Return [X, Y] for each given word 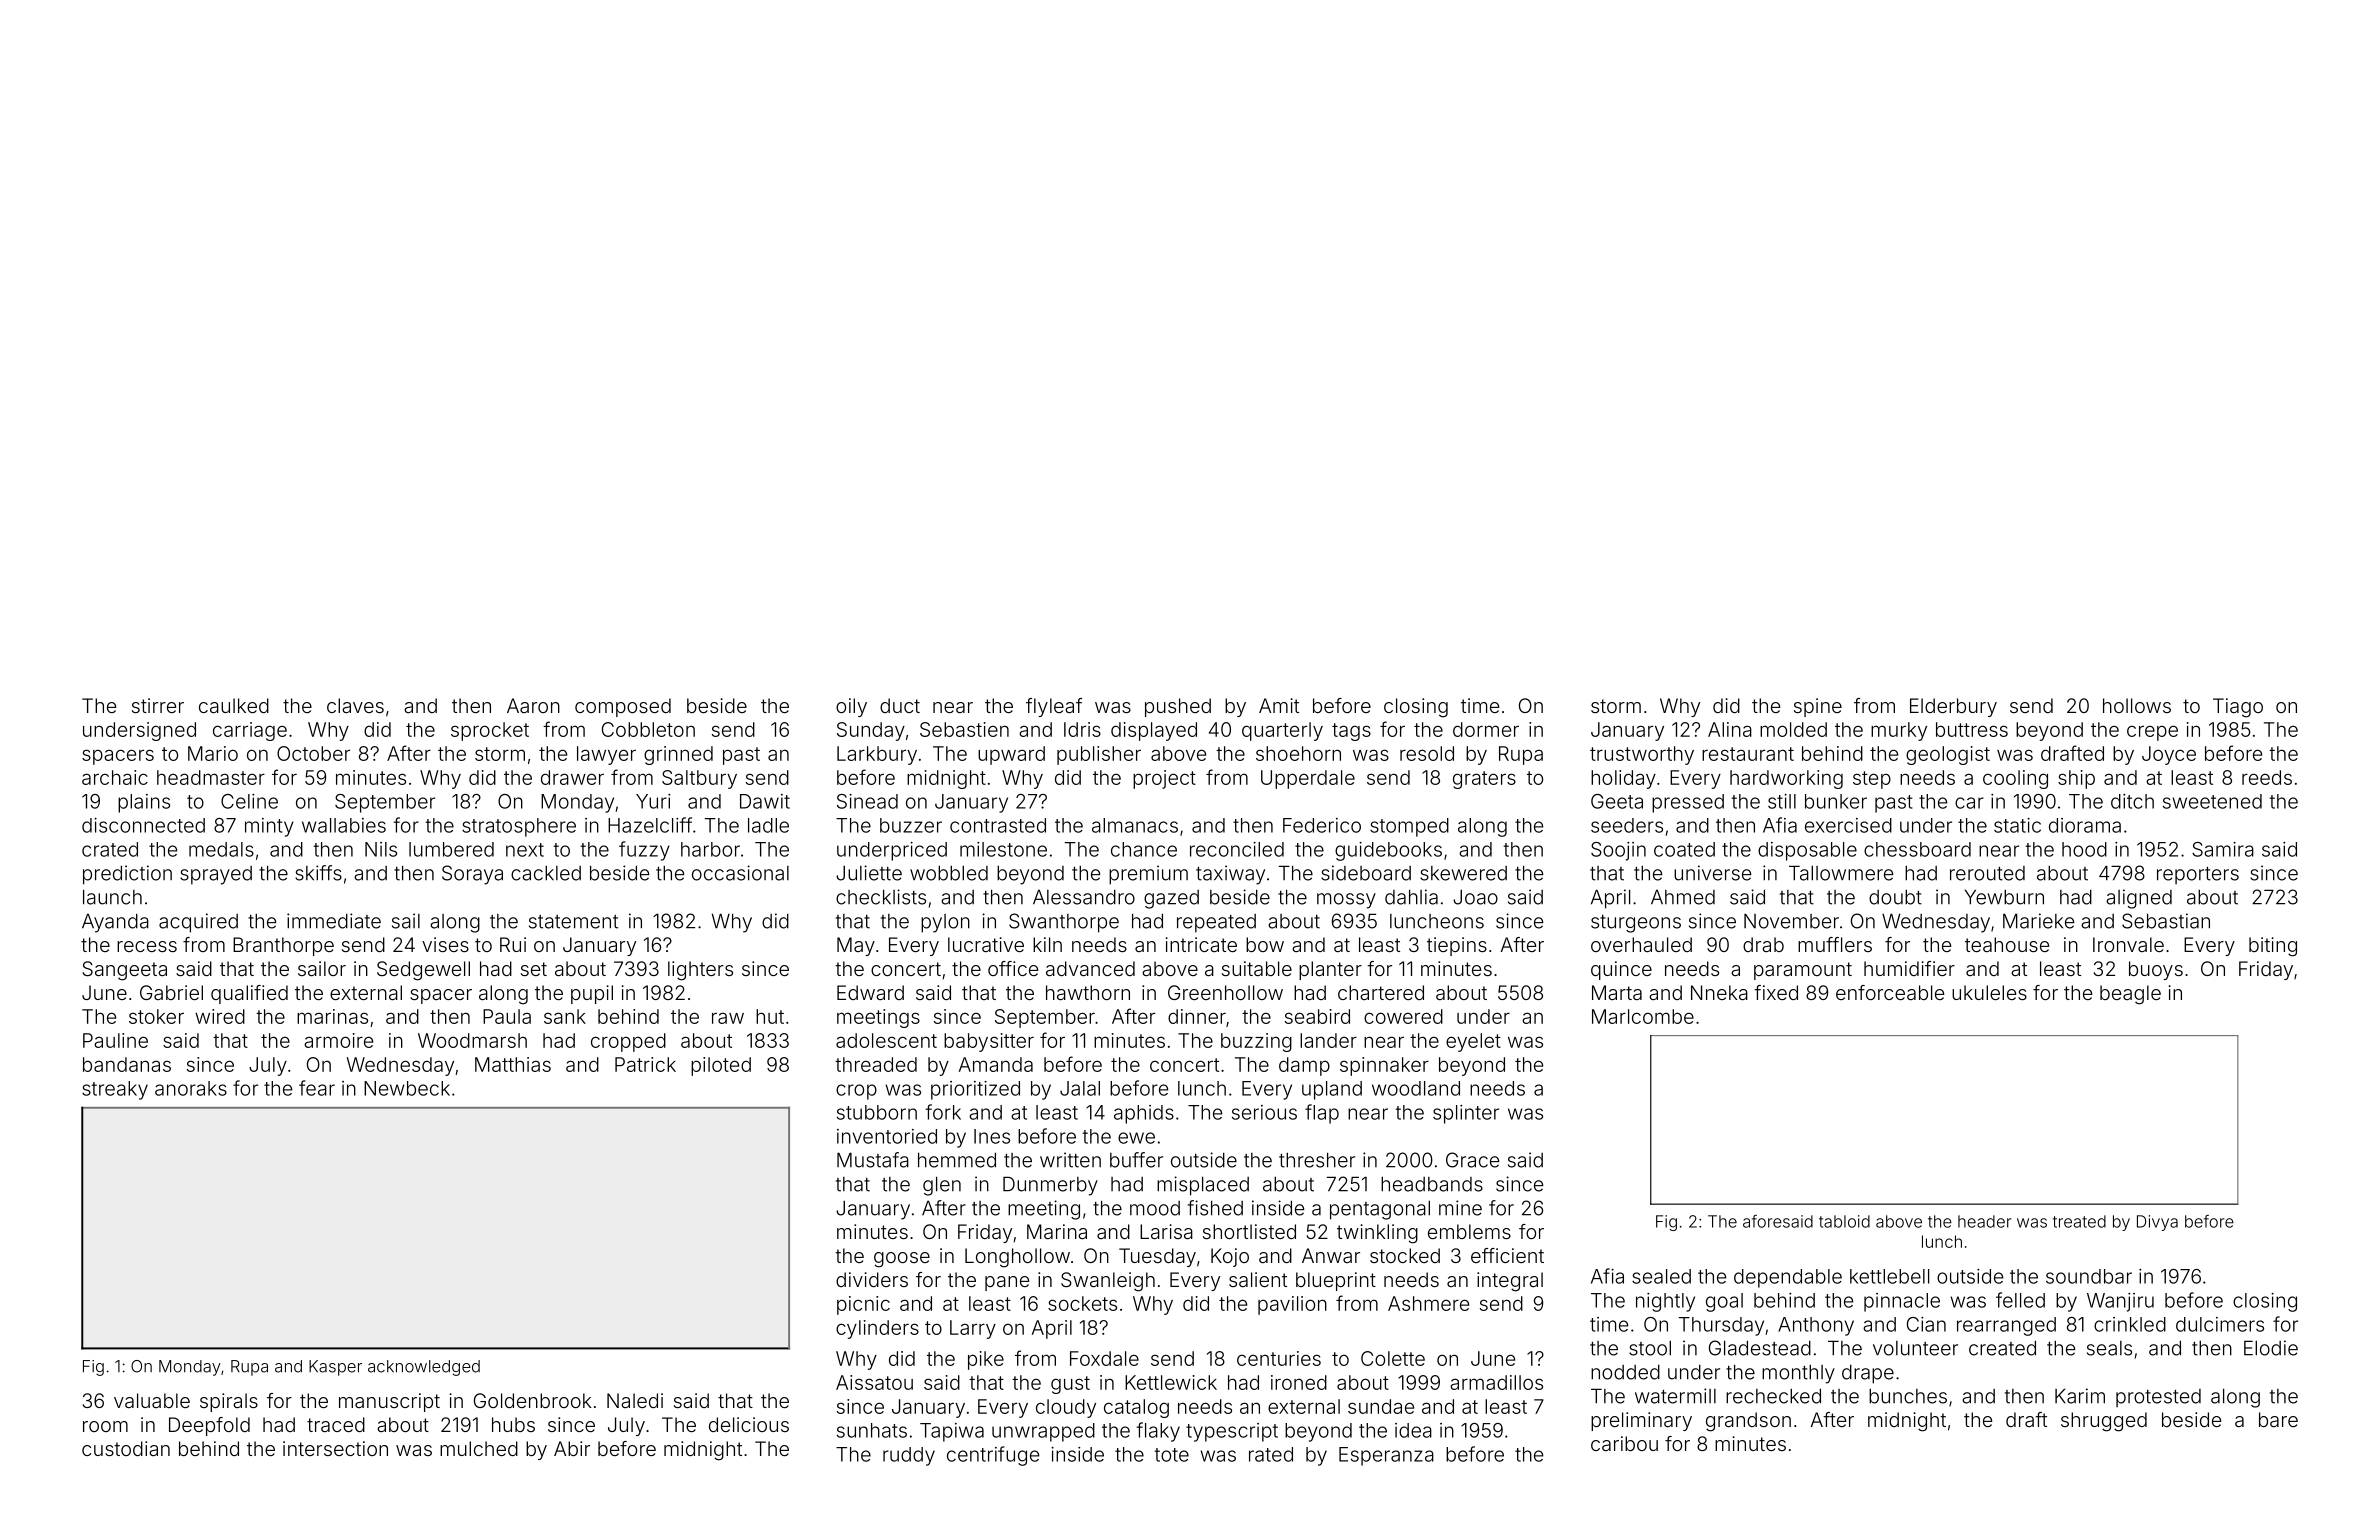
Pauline [115, 1040]
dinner [1197, 1016]
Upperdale [1308, 779]
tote [1171, 1455]
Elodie [2271, 1348]
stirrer [158, 705]
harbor [710, 849]
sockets [1082, 1303]
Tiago [2238, 708]
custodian [126, 1448]
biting [2273, 947]
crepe [2152, 733]
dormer [1486, 729]
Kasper [335, 1368]
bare [2278, 1419]
